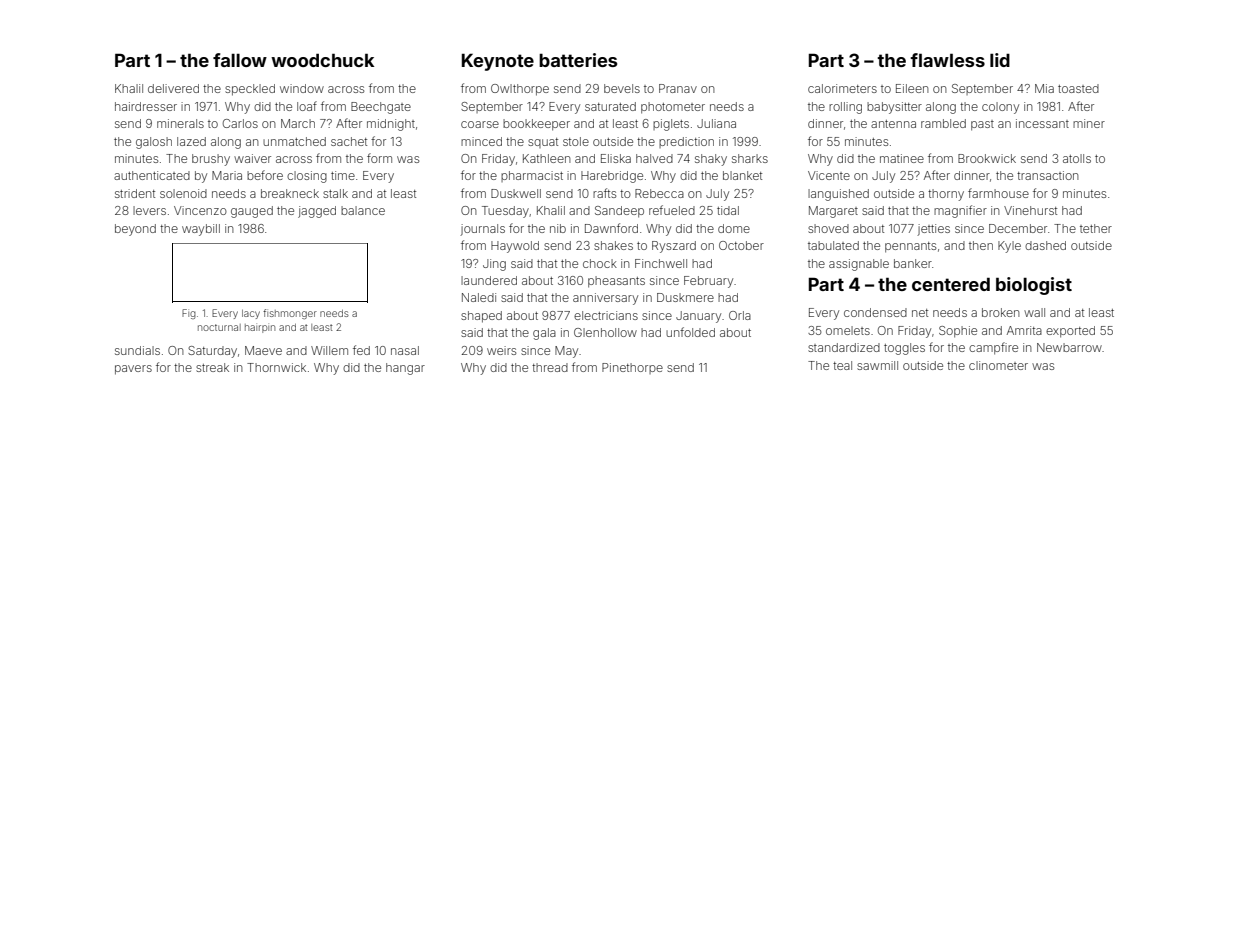 The height and width of the image is (952, 1233). What do you see at coordinates (578, 60) in the image?
I see `batteries` at bounding box center [578, 60].
